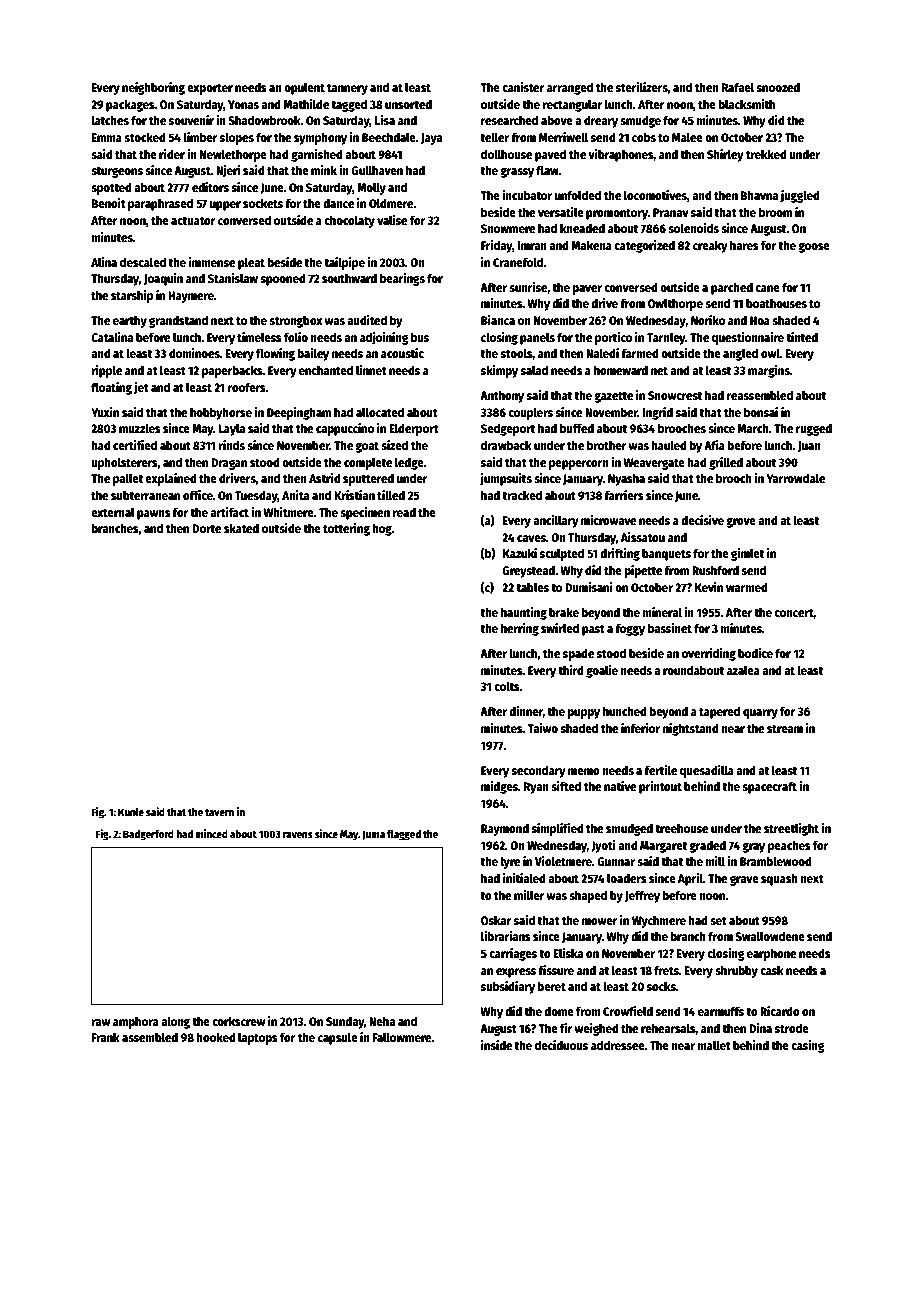 This screenshot has width=924, height=1308. I want to click on Kunle, so click(131, 812).
